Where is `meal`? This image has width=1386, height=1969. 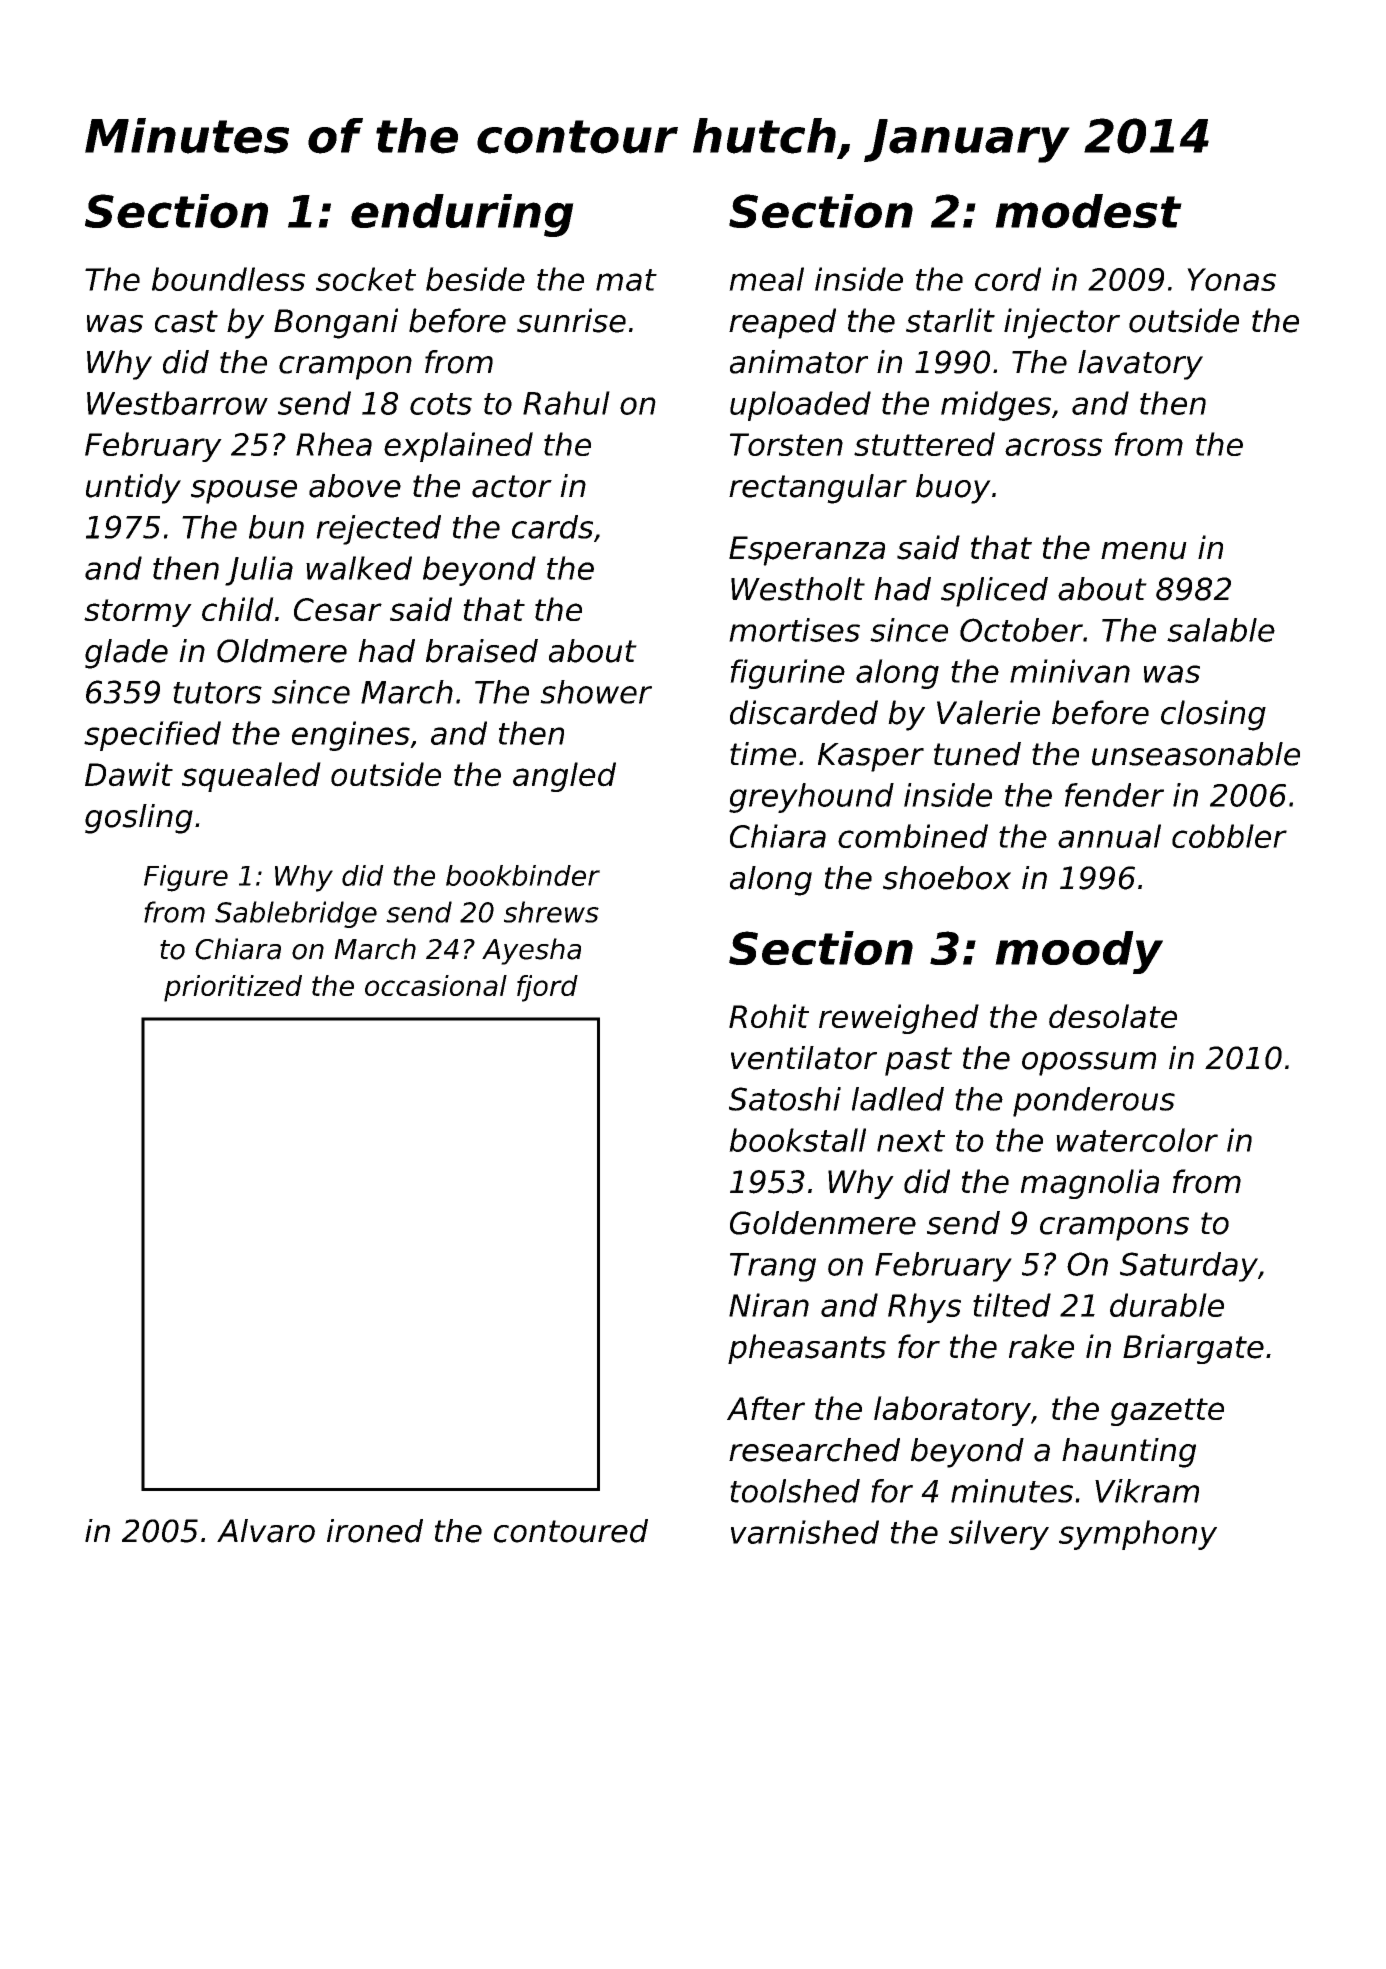
meal is located at coordinates (766, 279).
